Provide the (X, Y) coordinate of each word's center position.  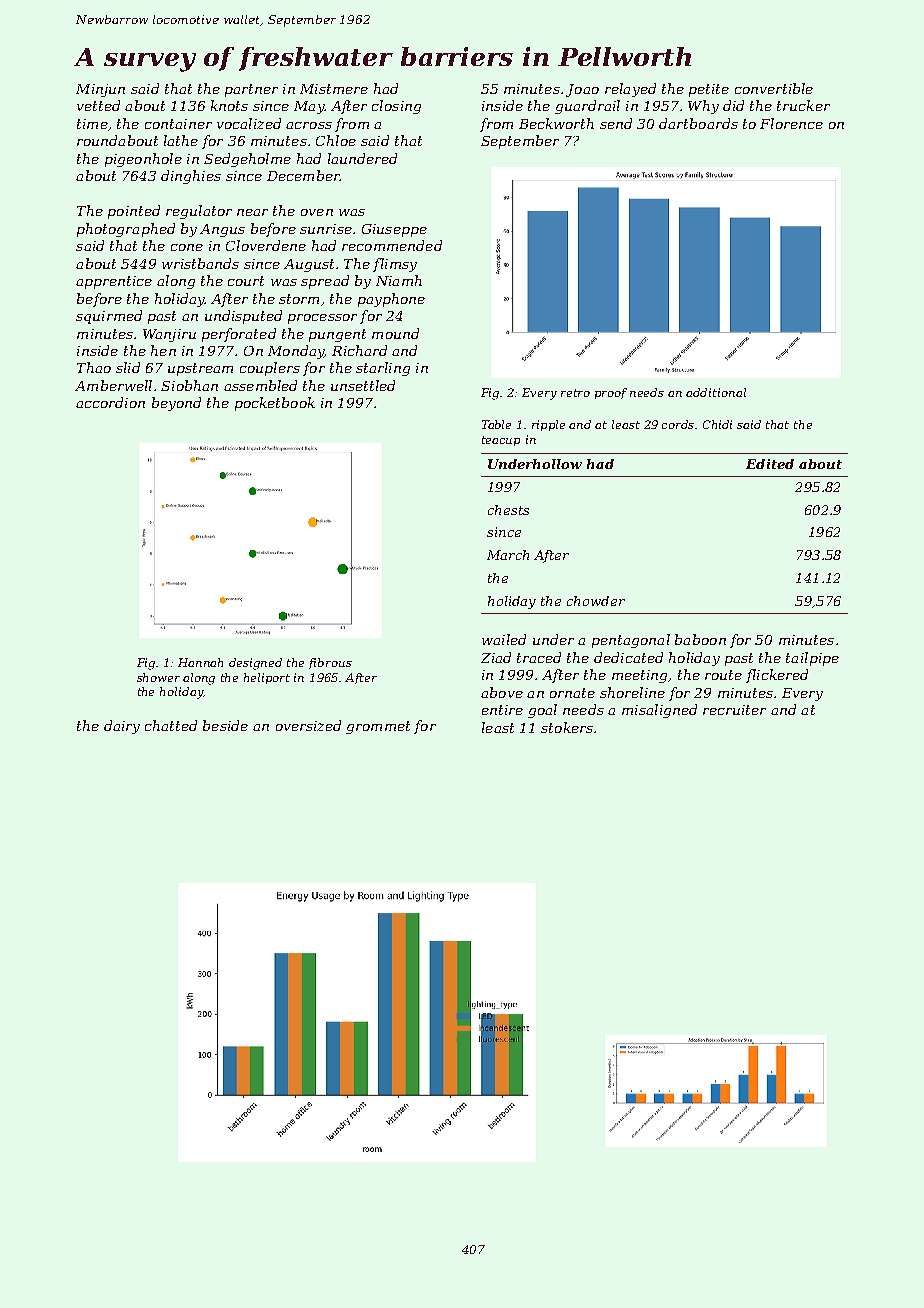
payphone (391, 300)
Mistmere (334, 89)
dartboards (698, 123)
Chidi (717, 424)
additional (716, 392)
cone (187, 247)
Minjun (100, 90)
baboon (700, 639)
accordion (110, 402)
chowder (596, 601)
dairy (122, 727)
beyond (176, 404)
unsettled (363, 385)
